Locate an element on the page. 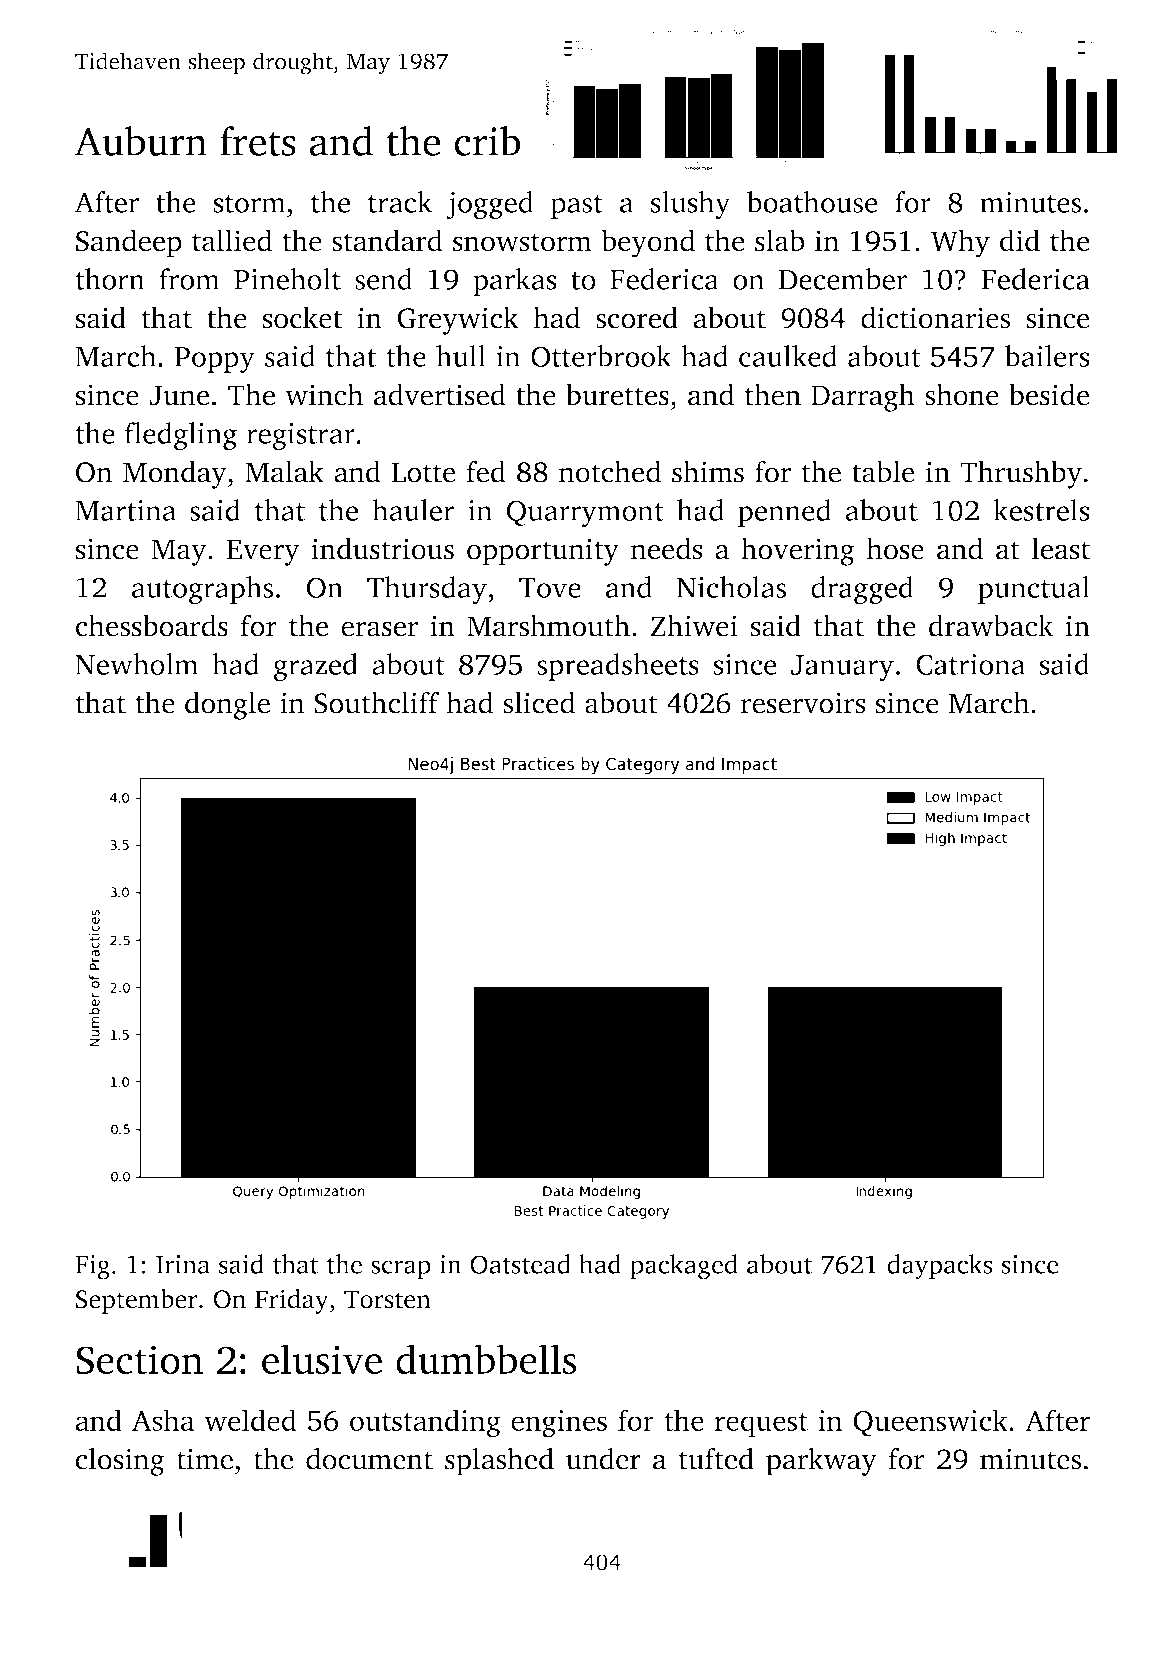 The height and width of the image is (1654, 1165). boathouse is located at coordinates (812, 202).
